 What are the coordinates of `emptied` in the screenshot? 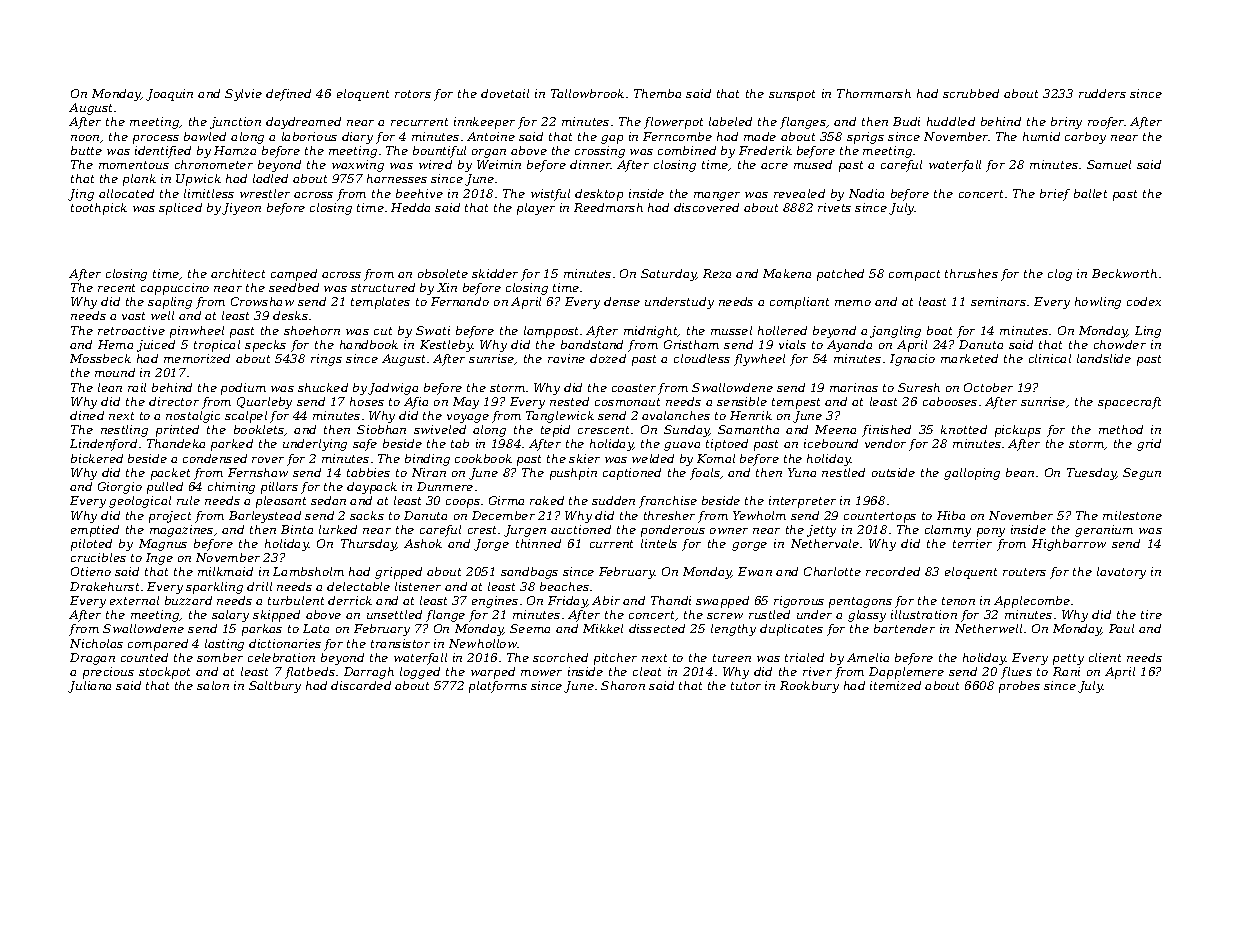 It's located at (95, 531).
